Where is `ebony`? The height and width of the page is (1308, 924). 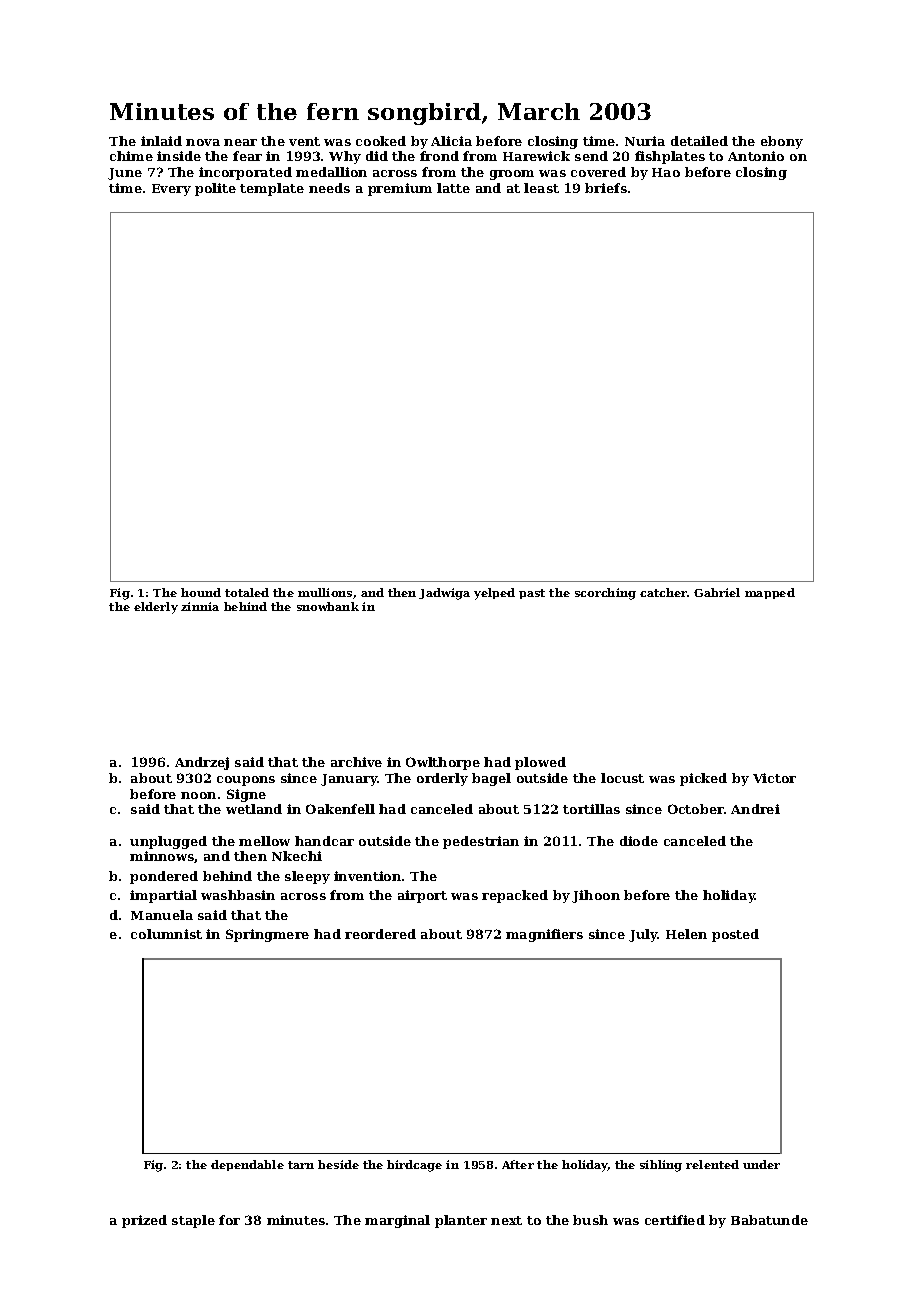 ebony is located at coordinates (782, 142).
